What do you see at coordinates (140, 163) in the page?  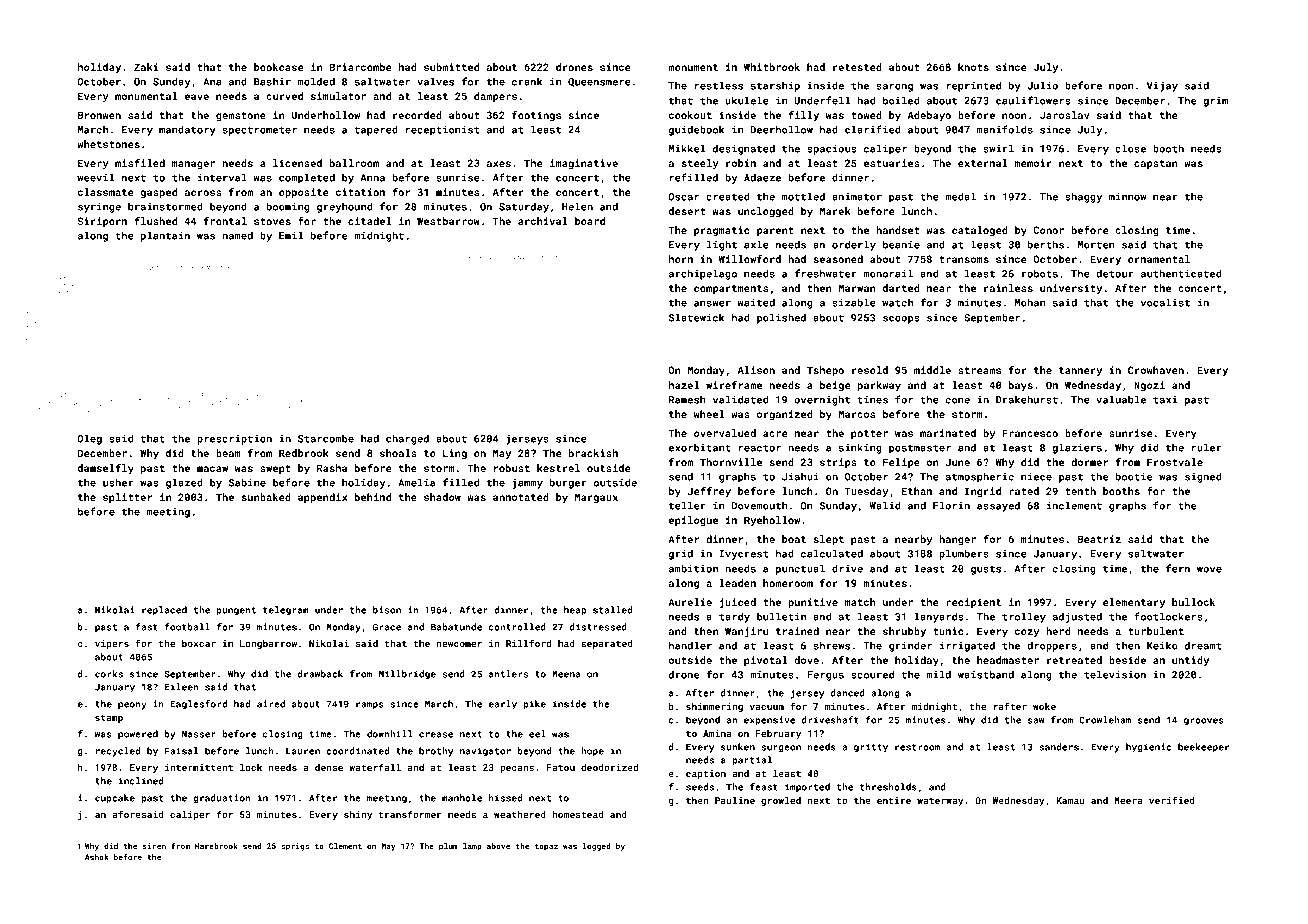 I see `misfiled` at bounding box center [140, 163].
